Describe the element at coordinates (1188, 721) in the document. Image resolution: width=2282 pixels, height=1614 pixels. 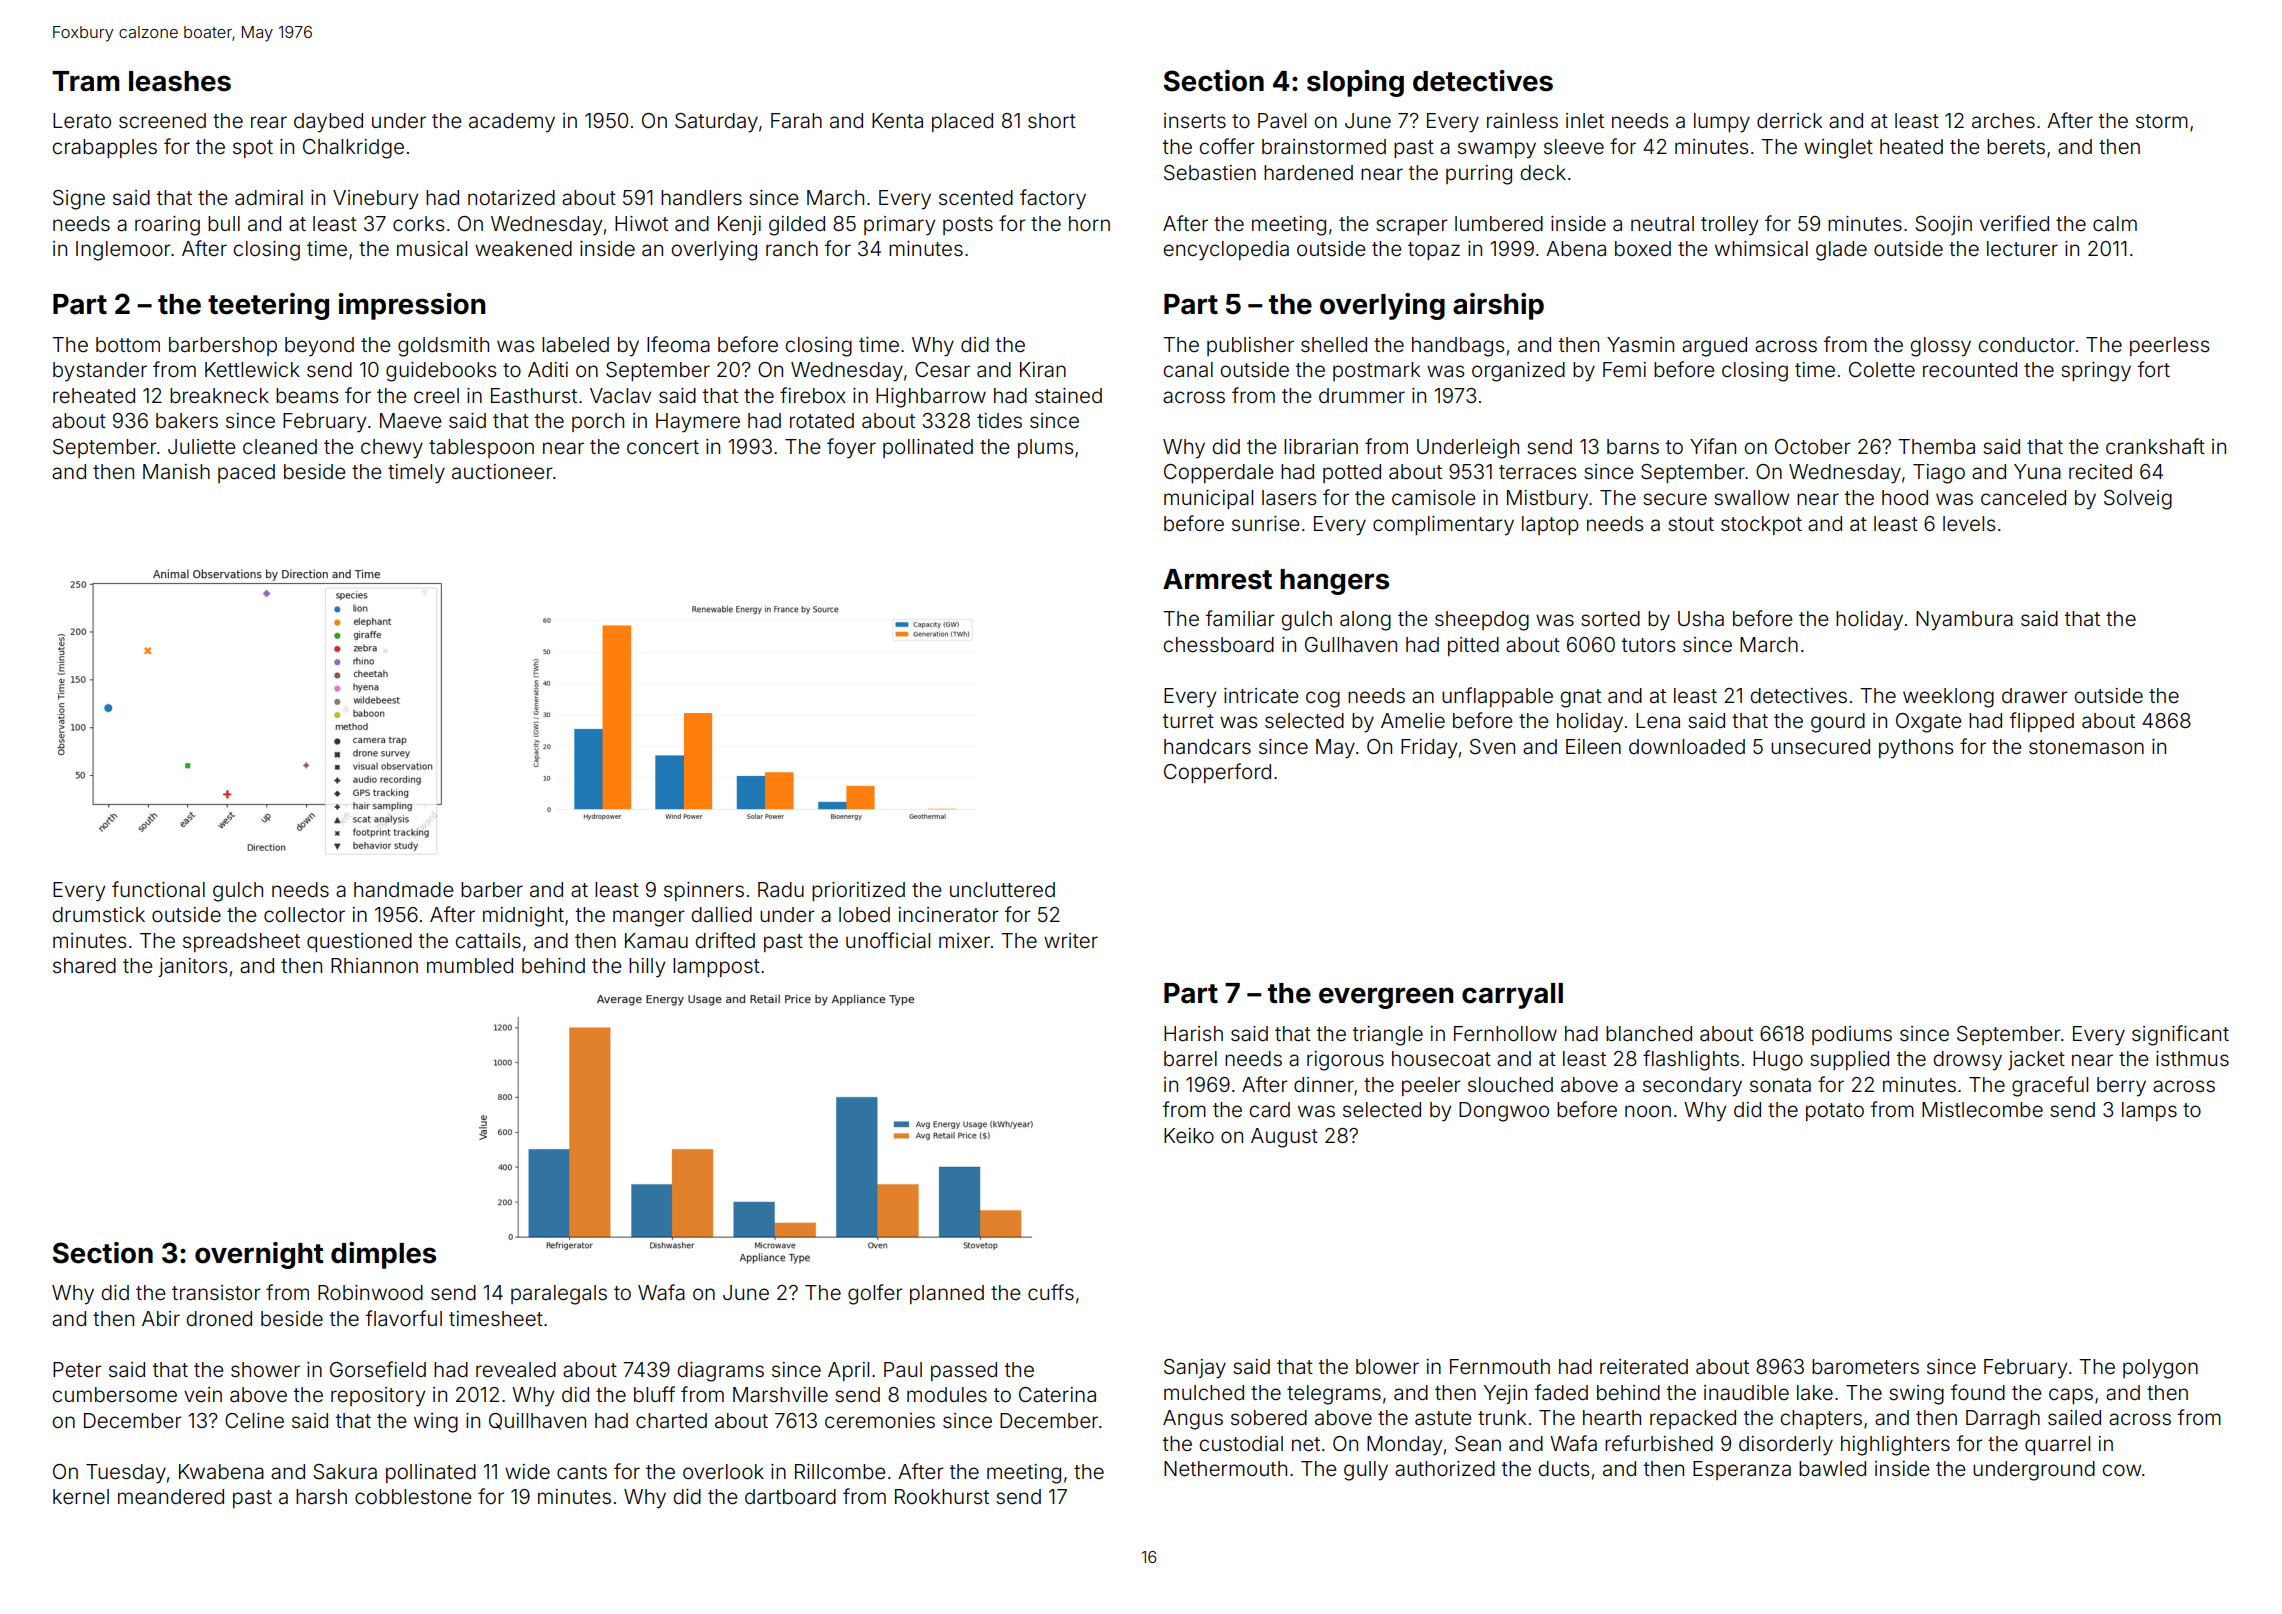
I see `turret` at that location.
